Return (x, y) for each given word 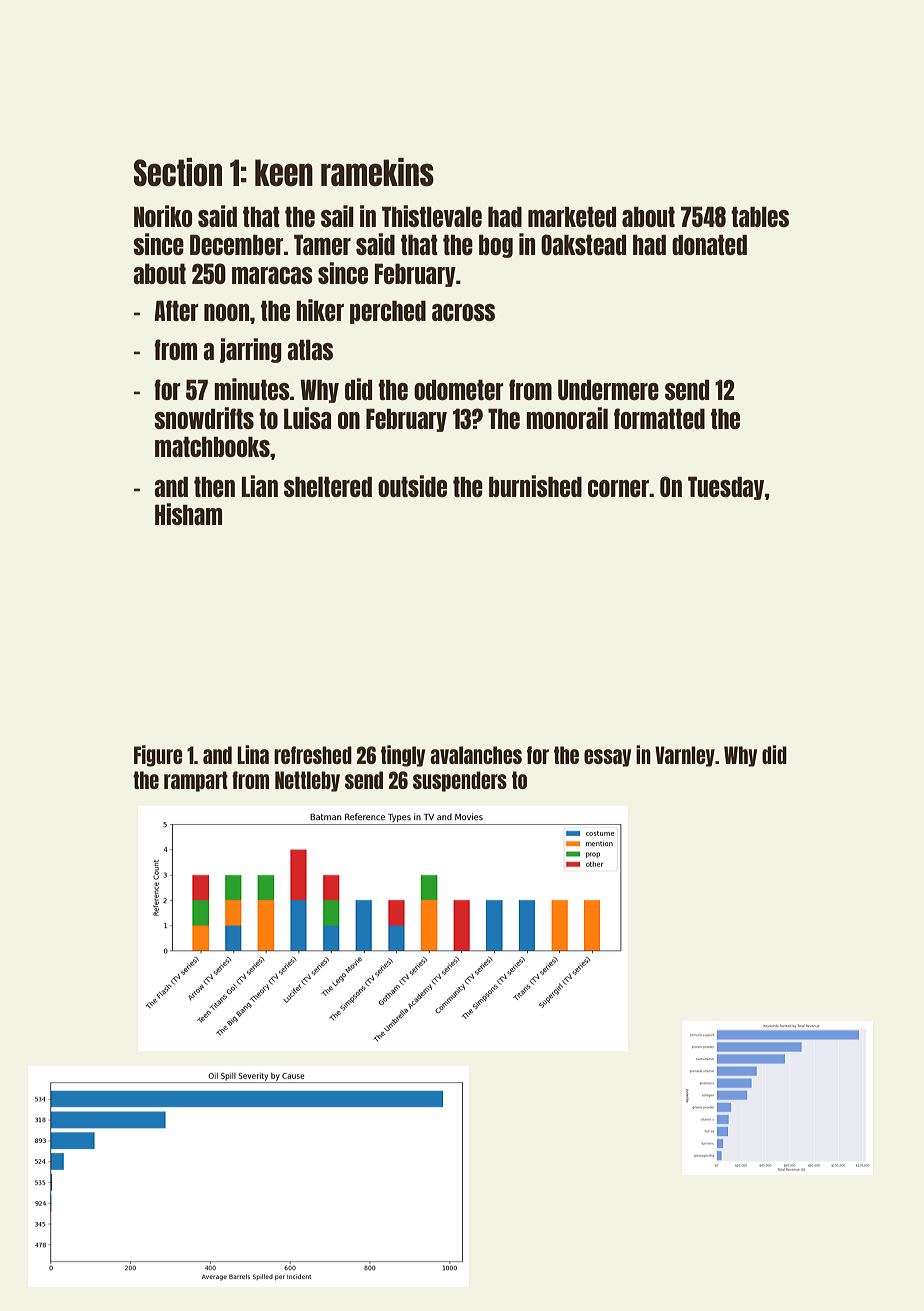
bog (496, 246)
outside (412, 486)
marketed (572, 216)
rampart (196, 781)
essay (607, 758)
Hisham (188, 514)
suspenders (460, 781)
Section (178, 172)
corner (618, 488)
